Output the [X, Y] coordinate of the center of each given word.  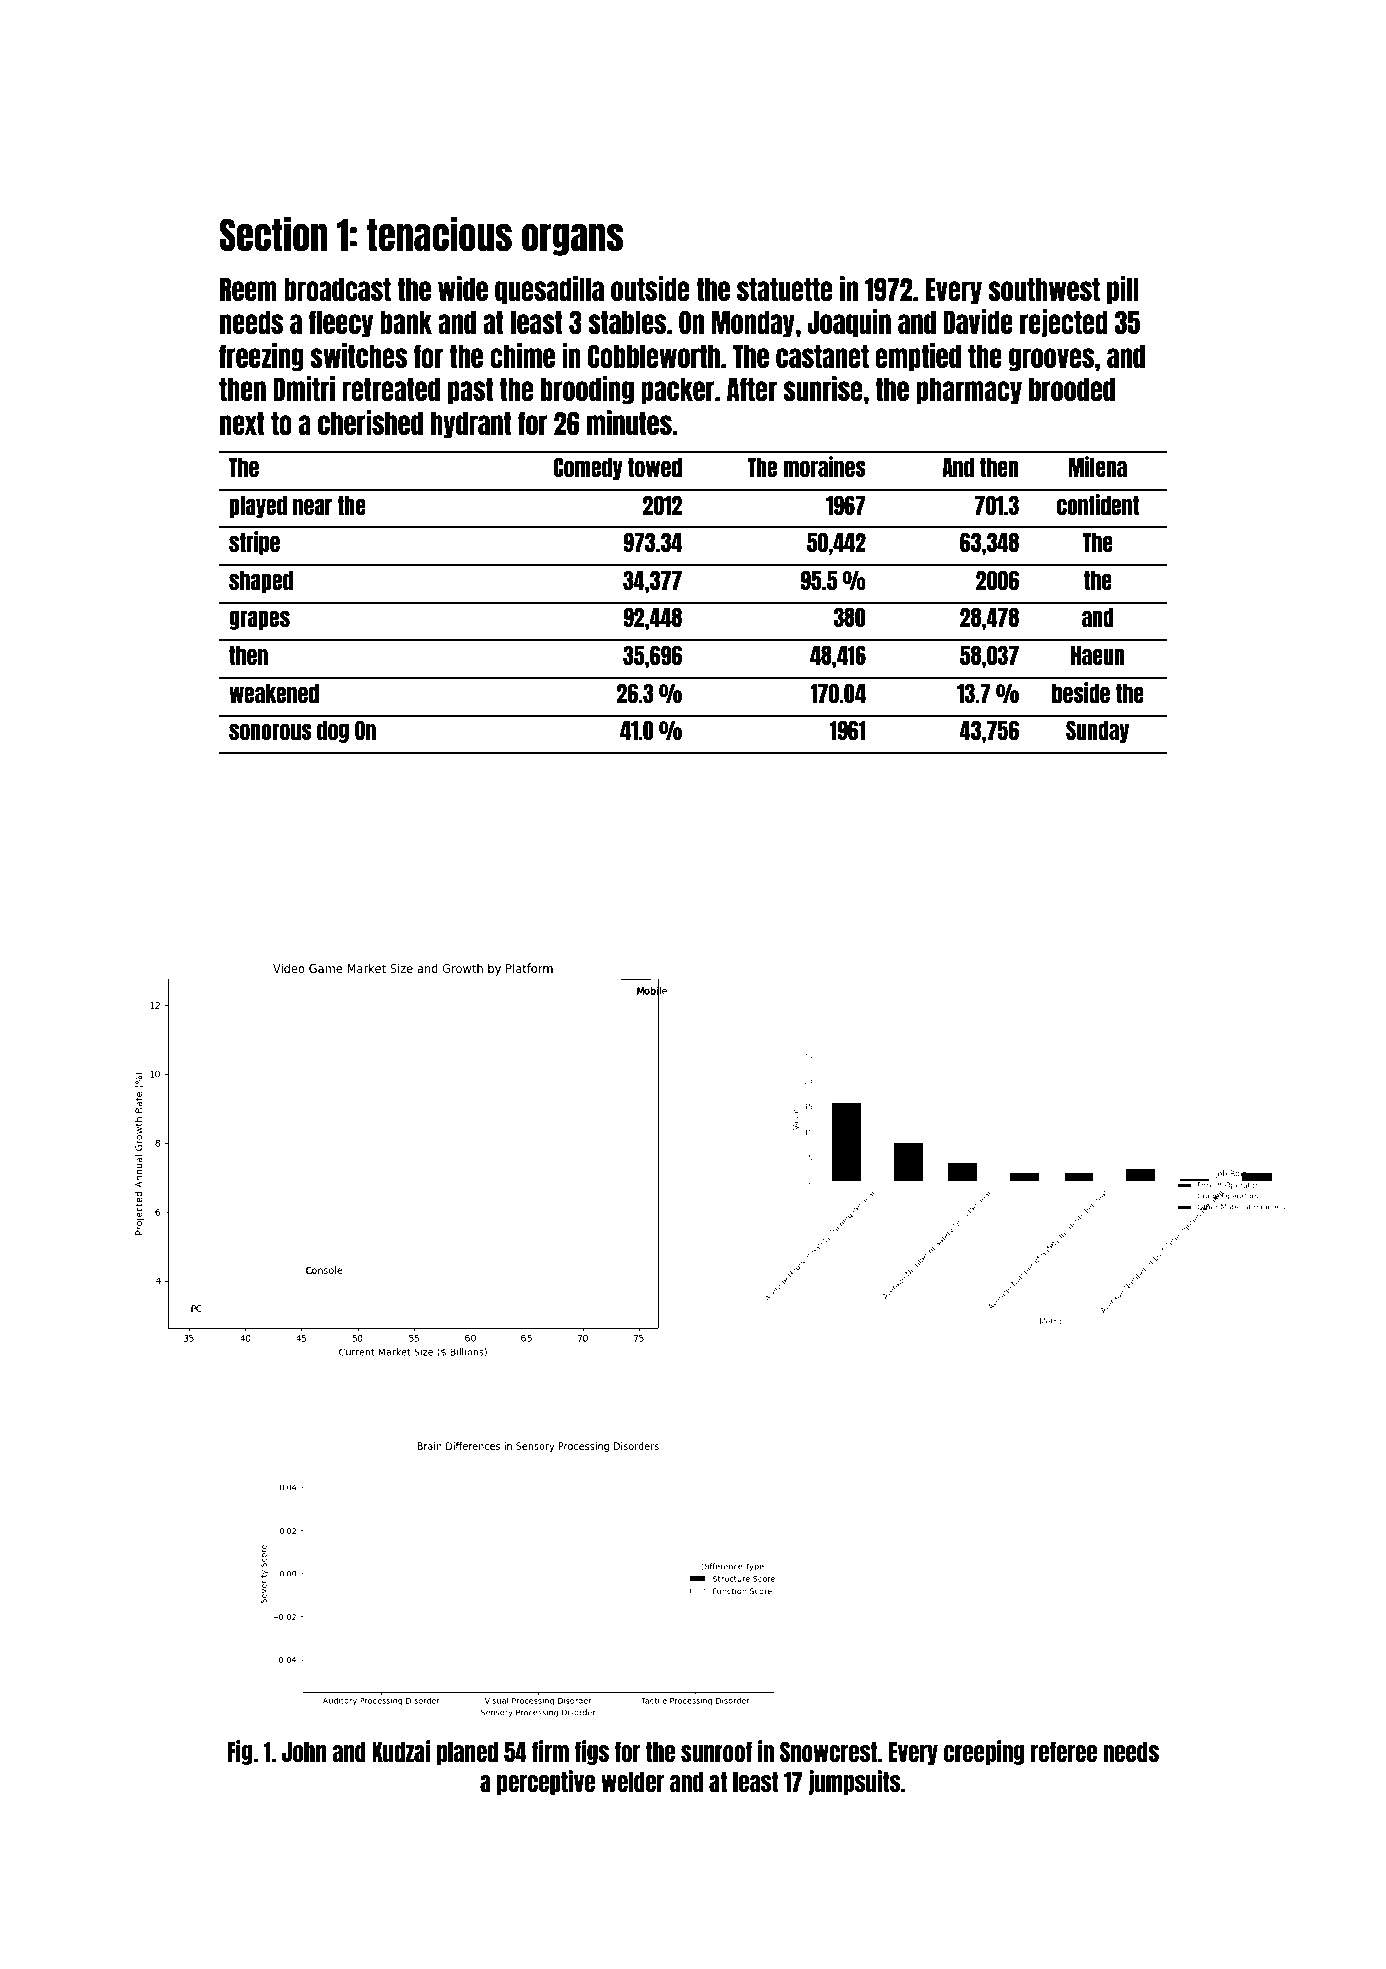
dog [333, 732]
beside [1081, 692]
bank [406, 322]
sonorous [270, 731]
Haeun [1098, 655]
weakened [274, 693]
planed [467, 1753]
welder [632, 1782]
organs [572, 240]
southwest [1044, 289]
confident [1098, 504]
